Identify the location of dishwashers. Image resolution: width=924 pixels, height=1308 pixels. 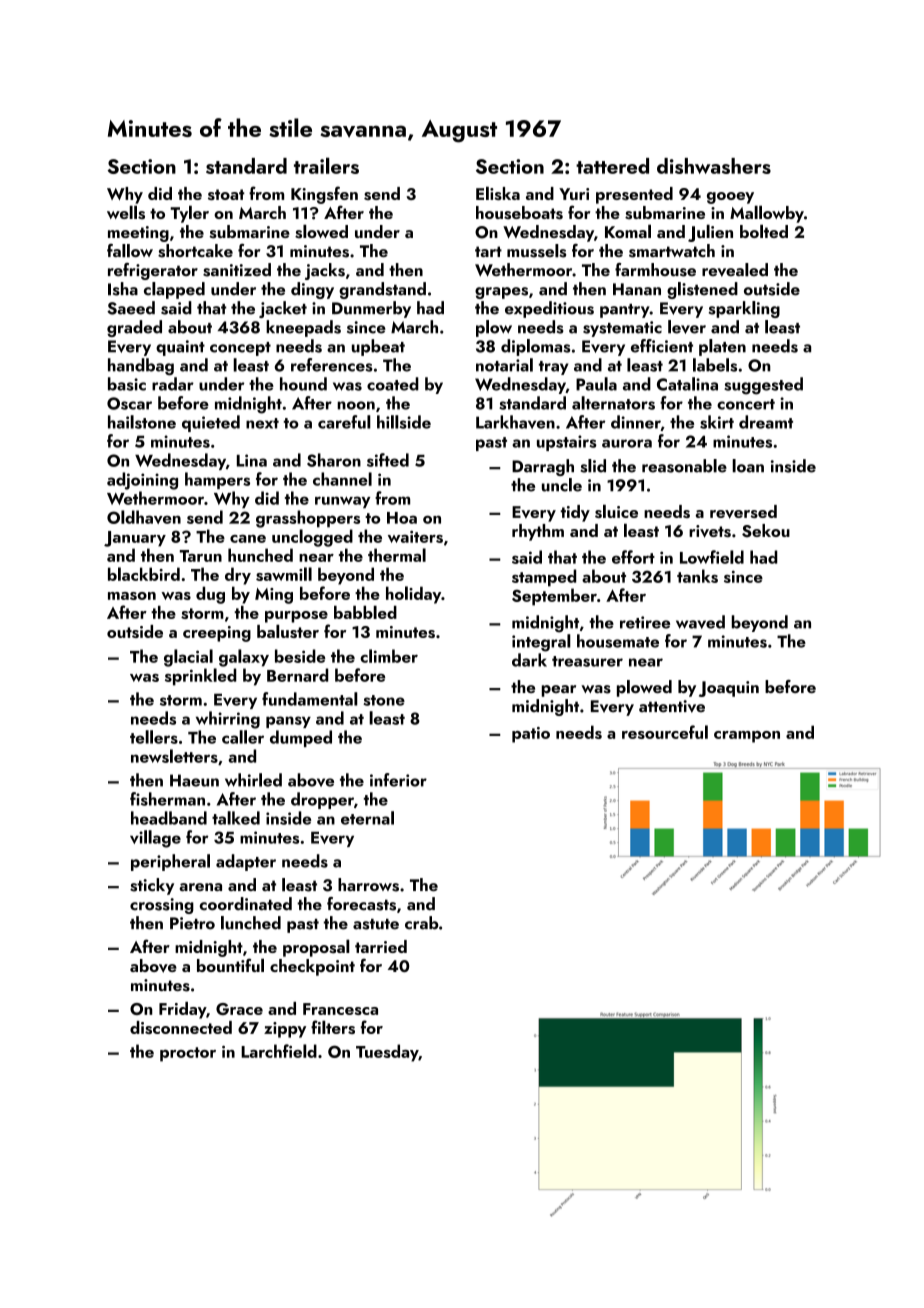
(714, 166).
